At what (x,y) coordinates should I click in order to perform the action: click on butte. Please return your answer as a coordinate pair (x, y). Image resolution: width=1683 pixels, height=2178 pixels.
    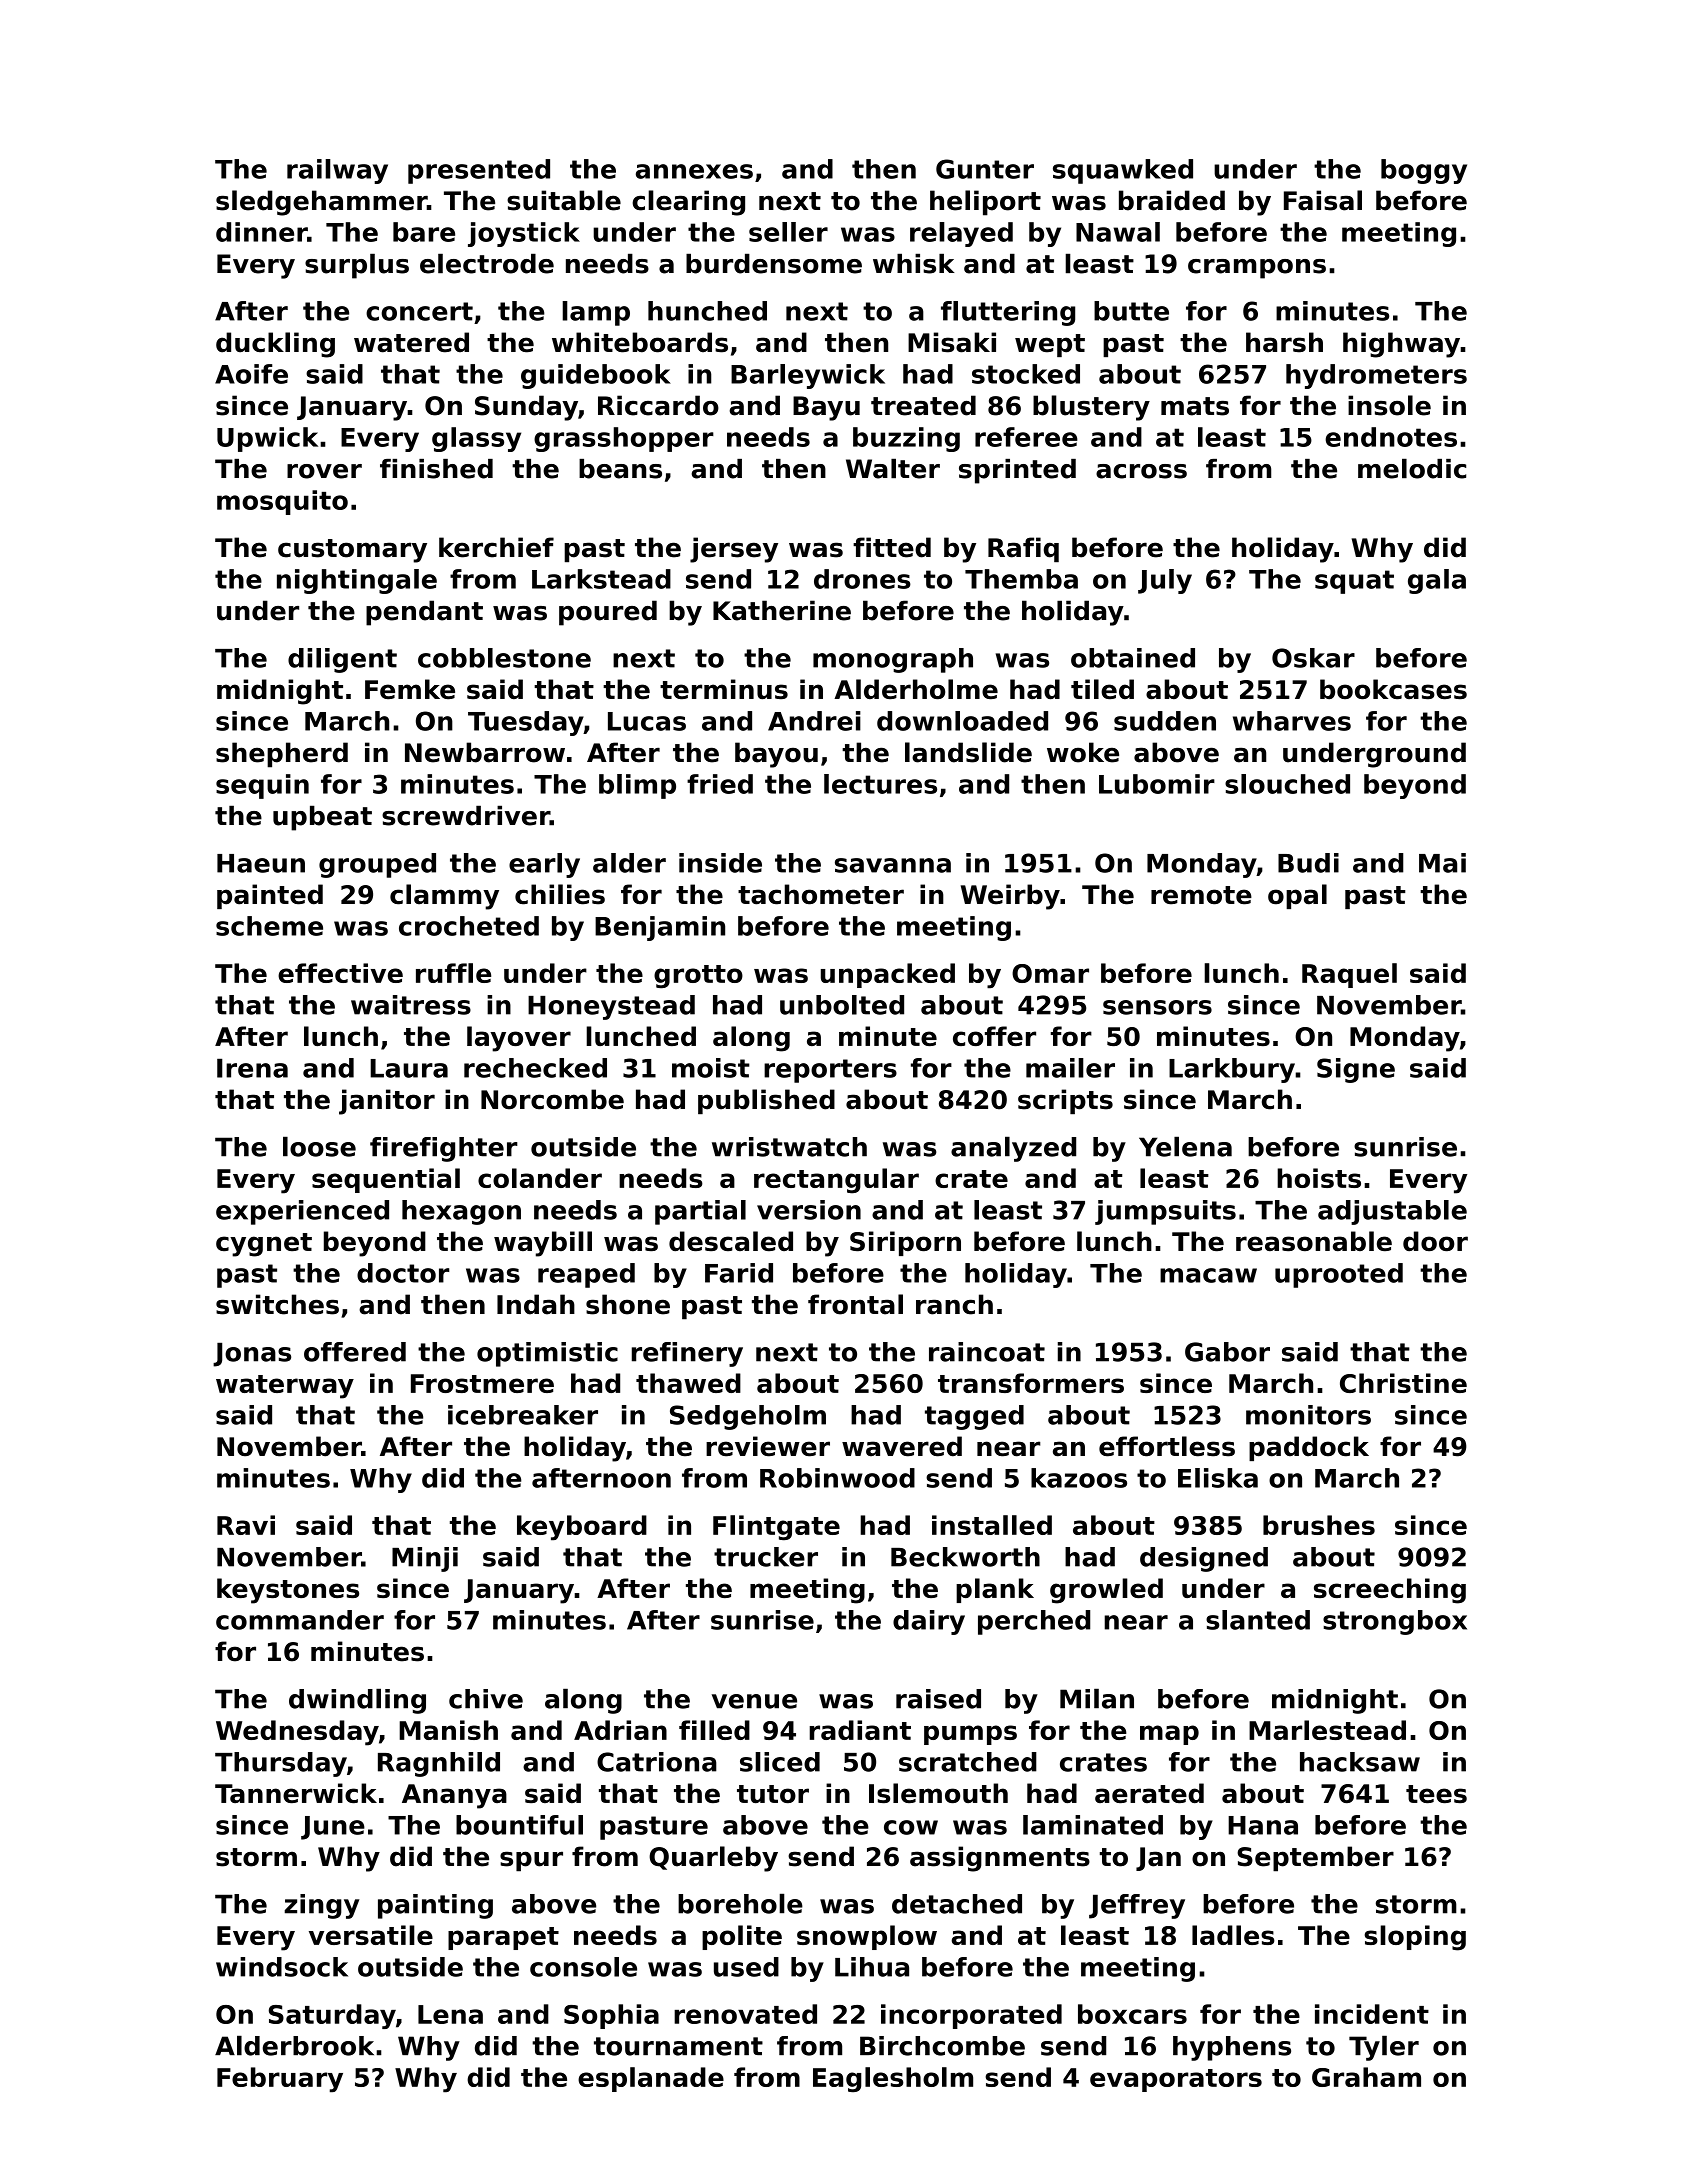
    Looking at the image, I should click on (1131, 311).
